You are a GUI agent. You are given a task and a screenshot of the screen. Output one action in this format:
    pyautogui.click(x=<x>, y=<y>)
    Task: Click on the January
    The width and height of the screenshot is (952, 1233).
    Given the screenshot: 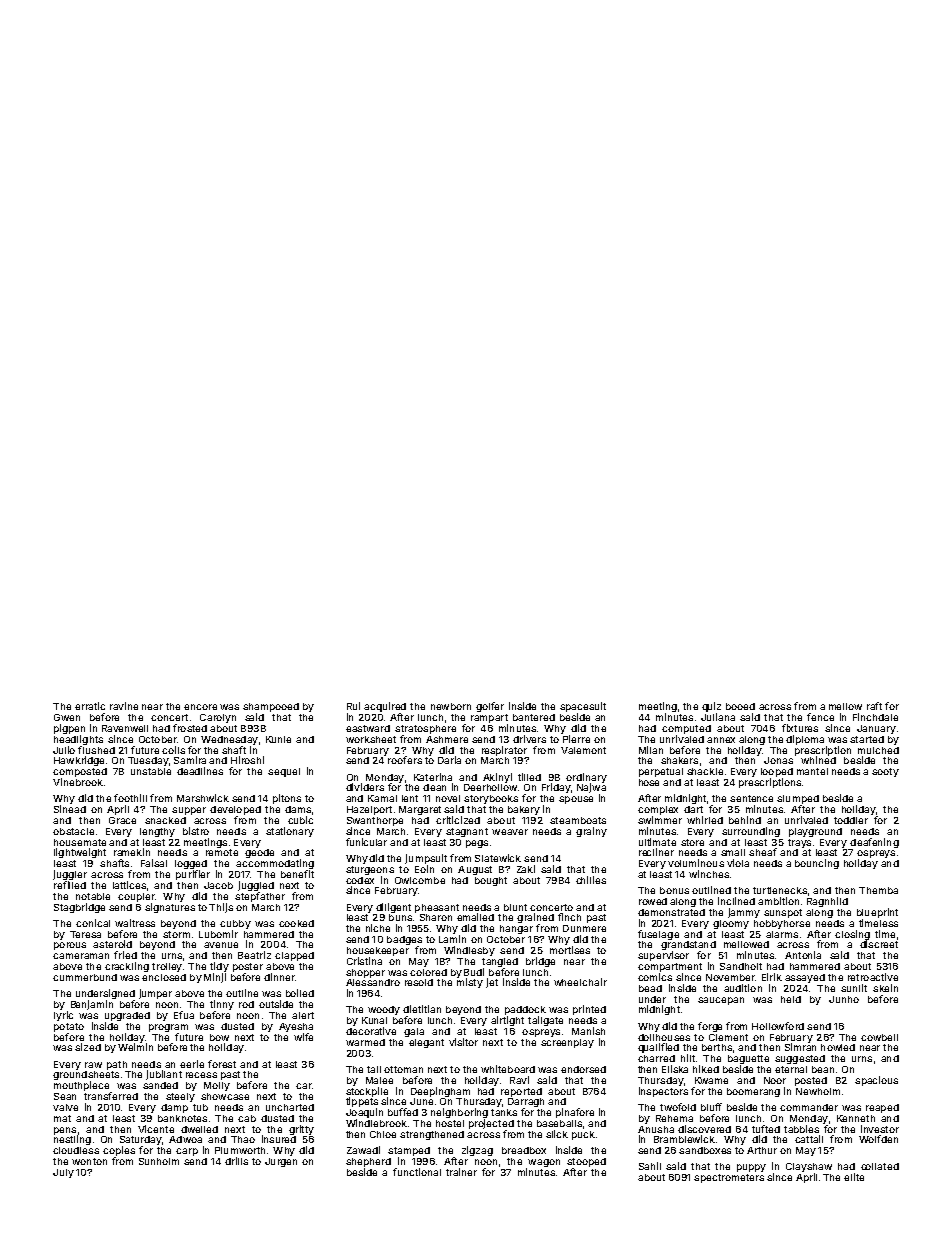 What is the action you would take?
    pyautogui.click(x=876, y=729)
